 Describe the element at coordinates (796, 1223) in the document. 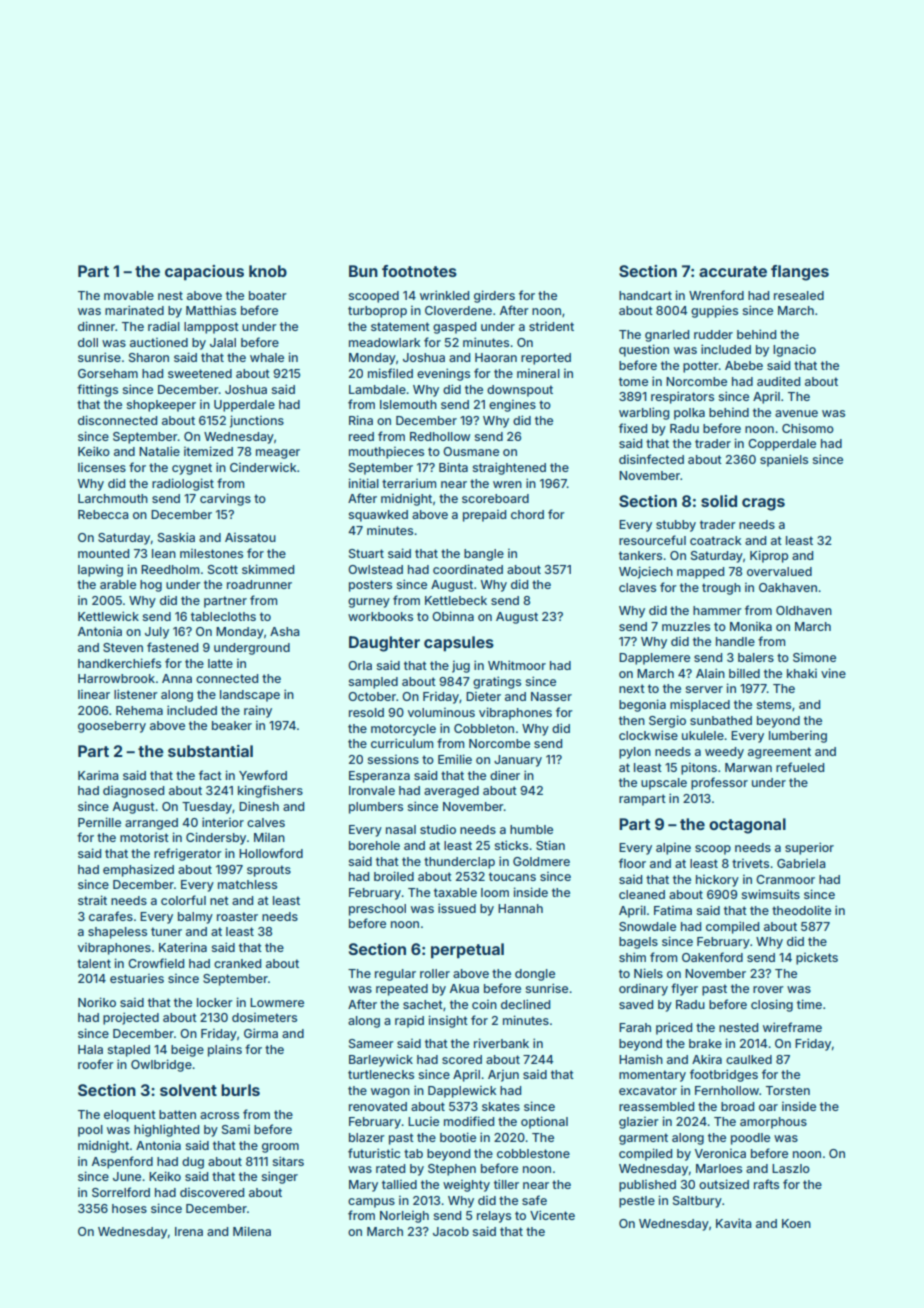

I see `Koen` at that location.
